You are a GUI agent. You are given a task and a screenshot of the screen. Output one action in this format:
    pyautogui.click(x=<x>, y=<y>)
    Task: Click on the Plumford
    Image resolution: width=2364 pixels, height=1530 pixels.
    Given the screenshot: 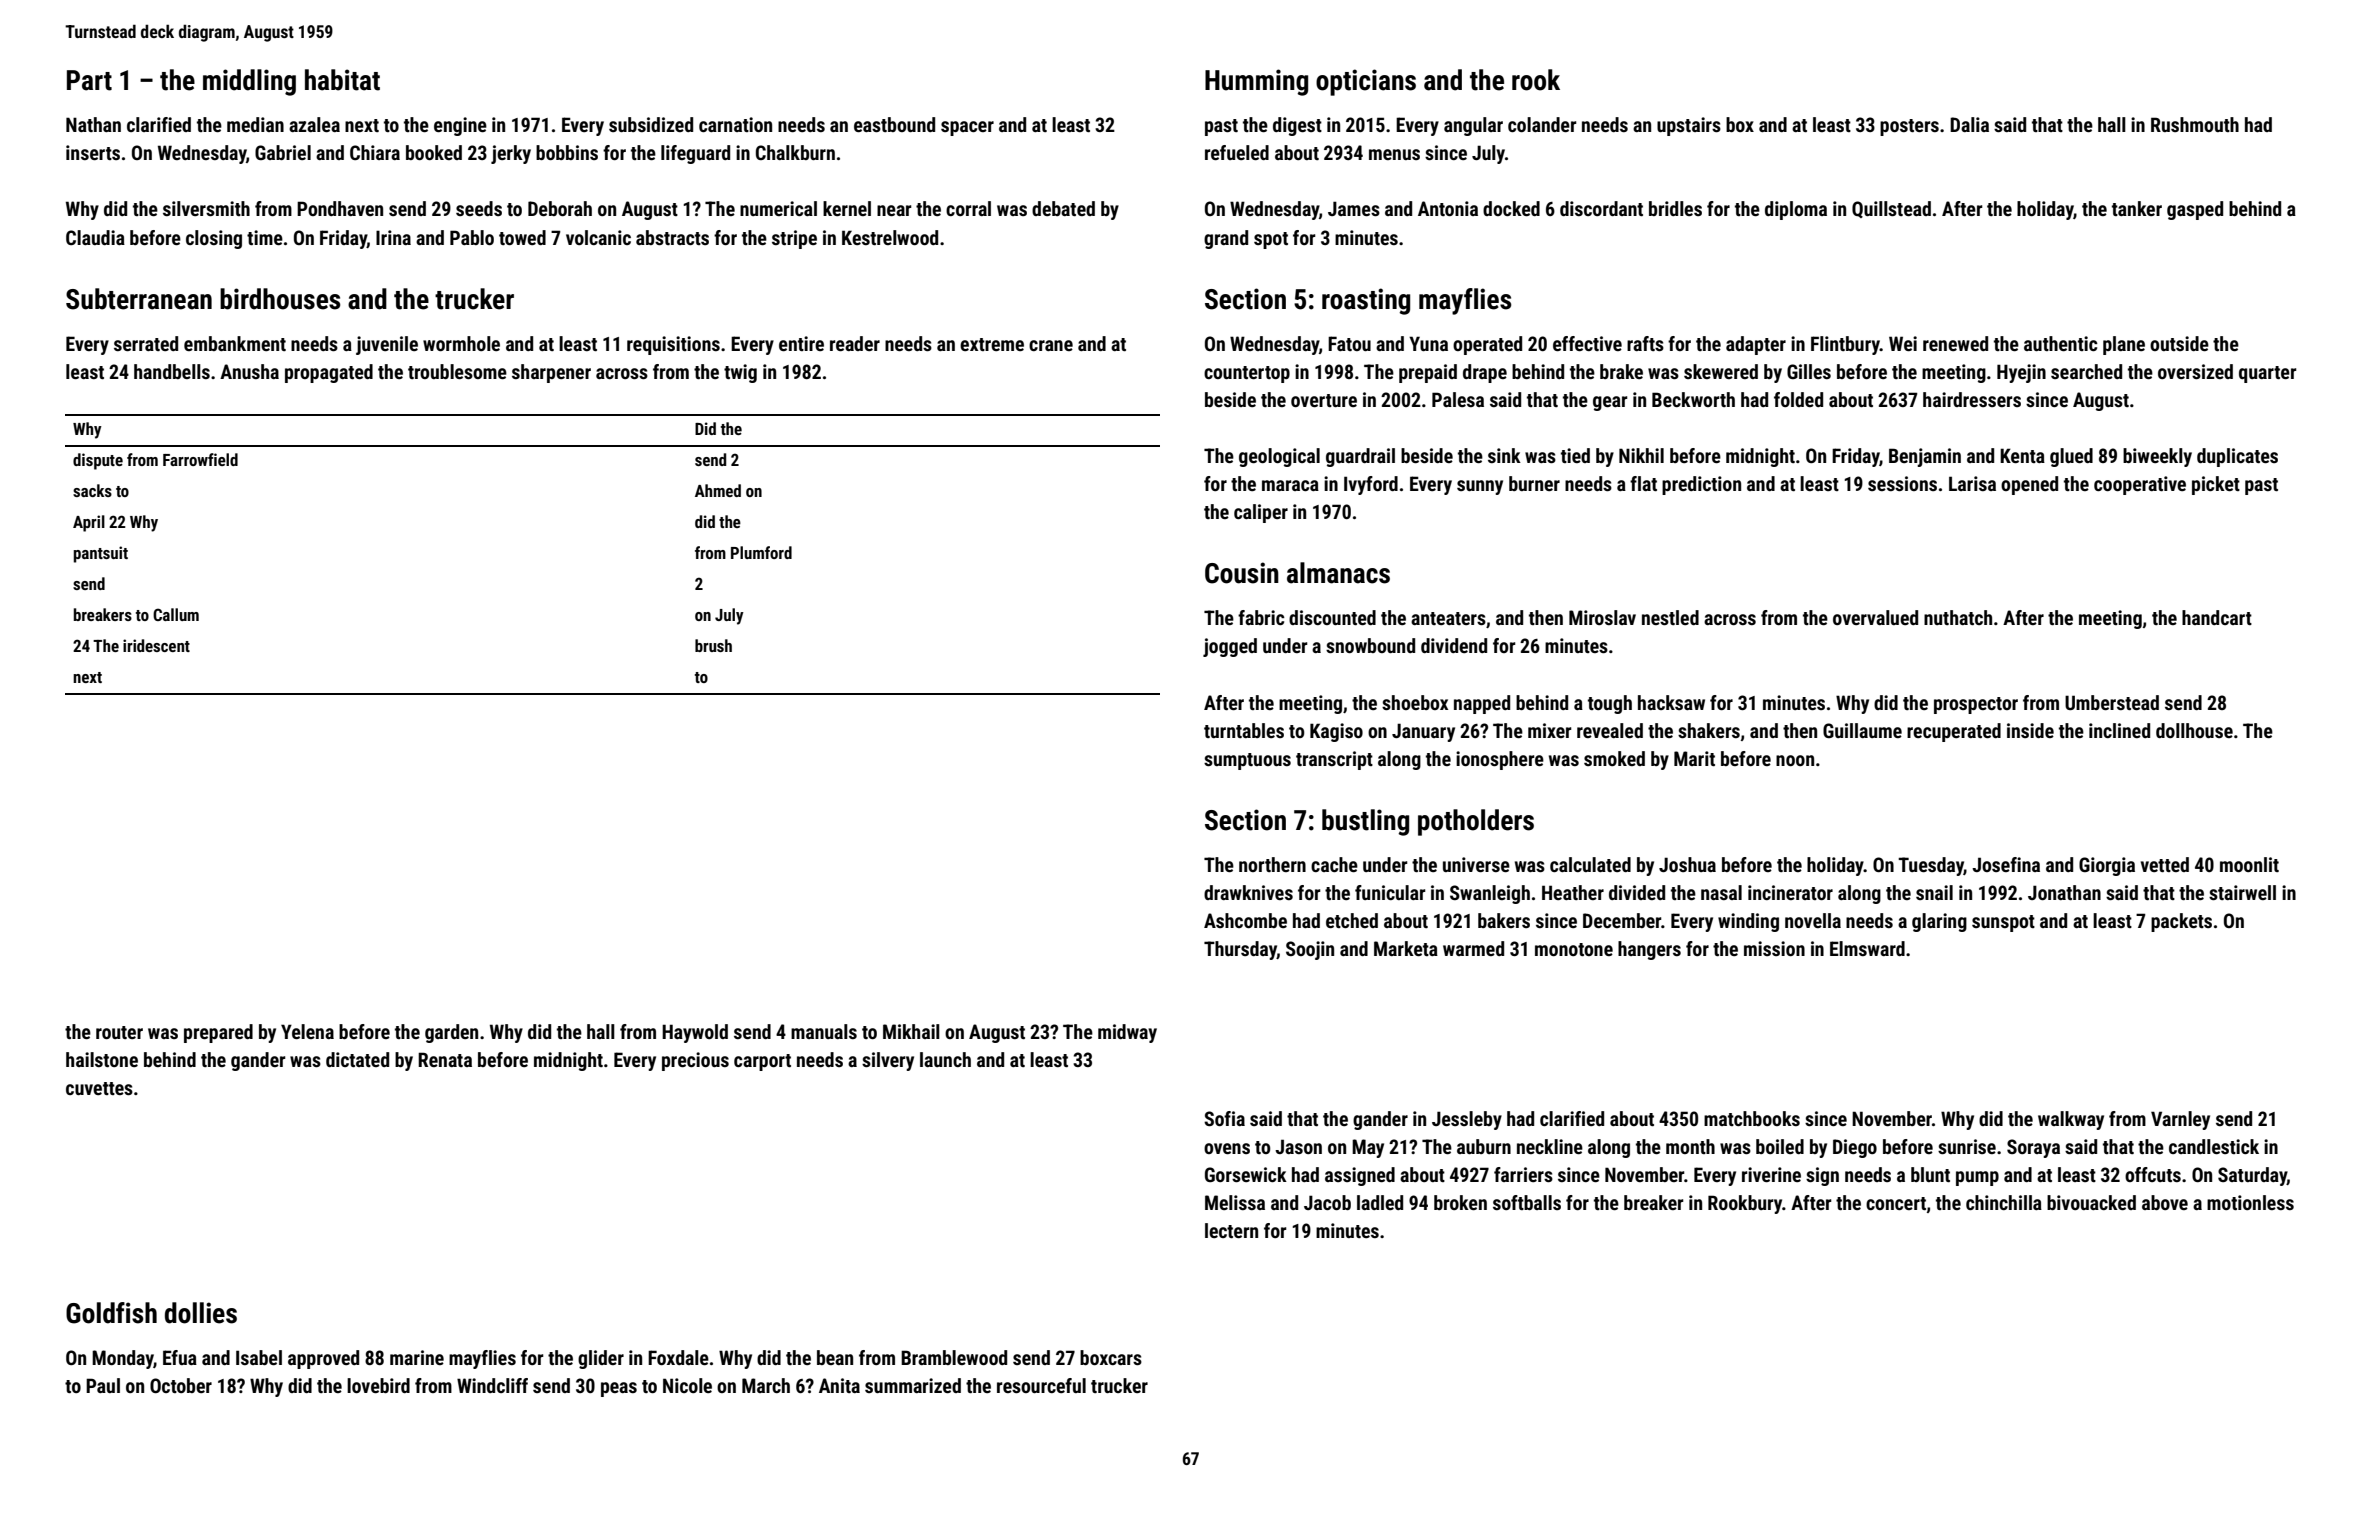 What is the action you would take?
    pyautogui.click(x=761, y=552)
